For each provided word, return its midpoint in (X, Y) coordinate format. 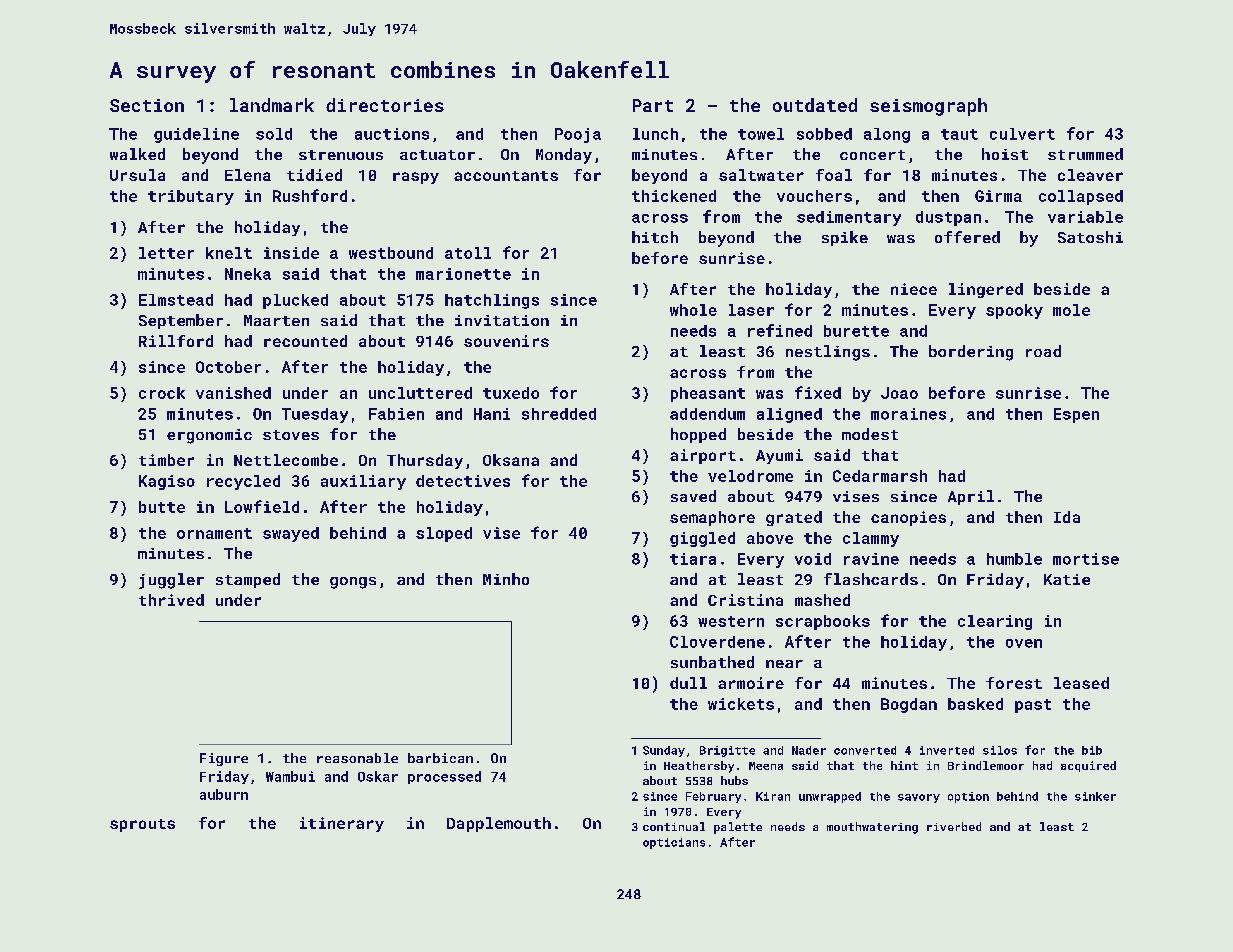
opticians (674, 843)
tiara (693, 559)
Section (147, 105)
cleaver (1090, 175)
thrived (171, 600)
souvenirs (506, 341)
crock (162, 393)
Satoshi (1090, 237)
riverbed (954, 826)
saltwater (761, 175)
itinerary (342, 824)
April (971, 497)
